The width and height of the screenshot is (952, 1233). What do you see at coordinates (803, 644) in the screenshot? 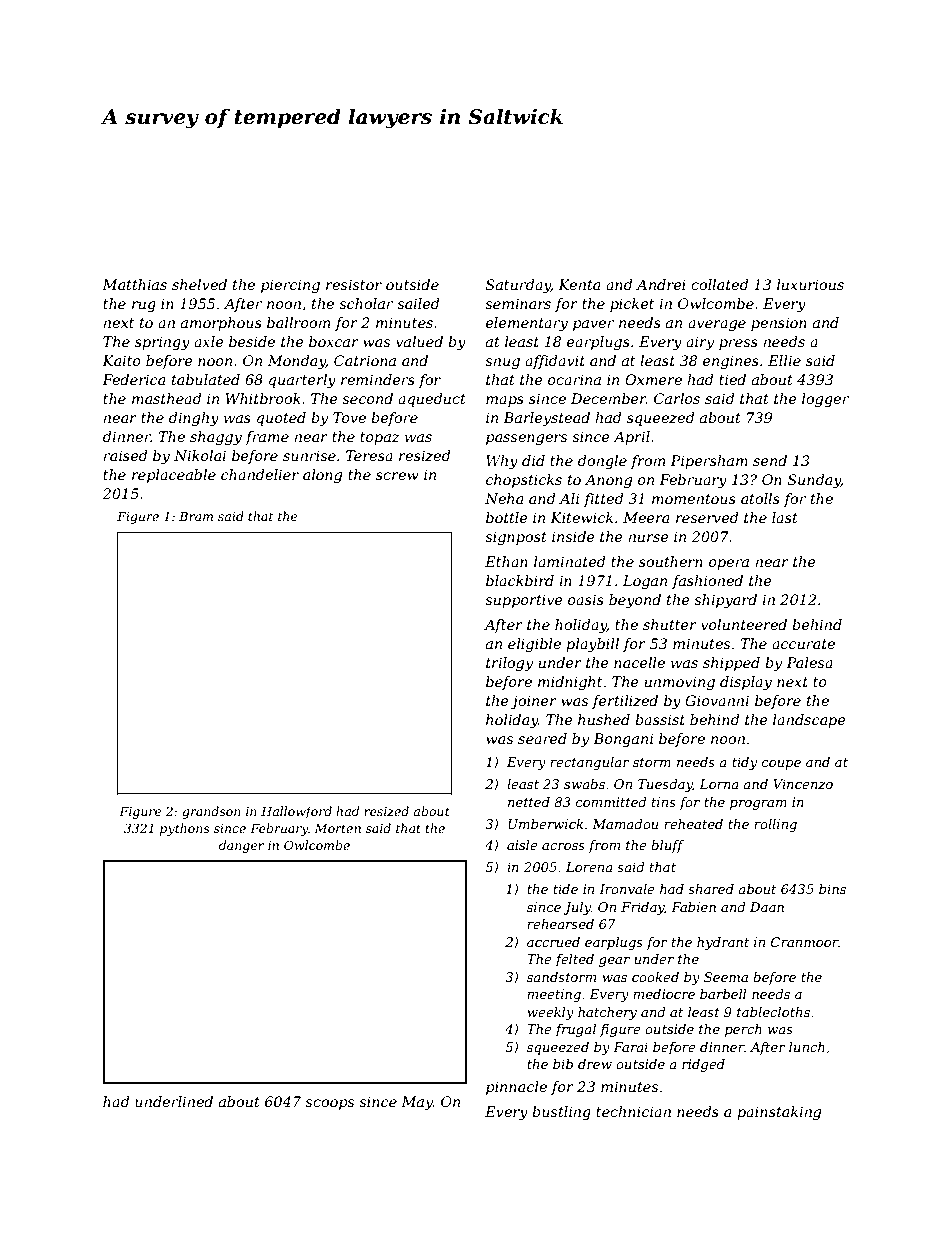
I see `accurate` at bounding box center [803, 644].
